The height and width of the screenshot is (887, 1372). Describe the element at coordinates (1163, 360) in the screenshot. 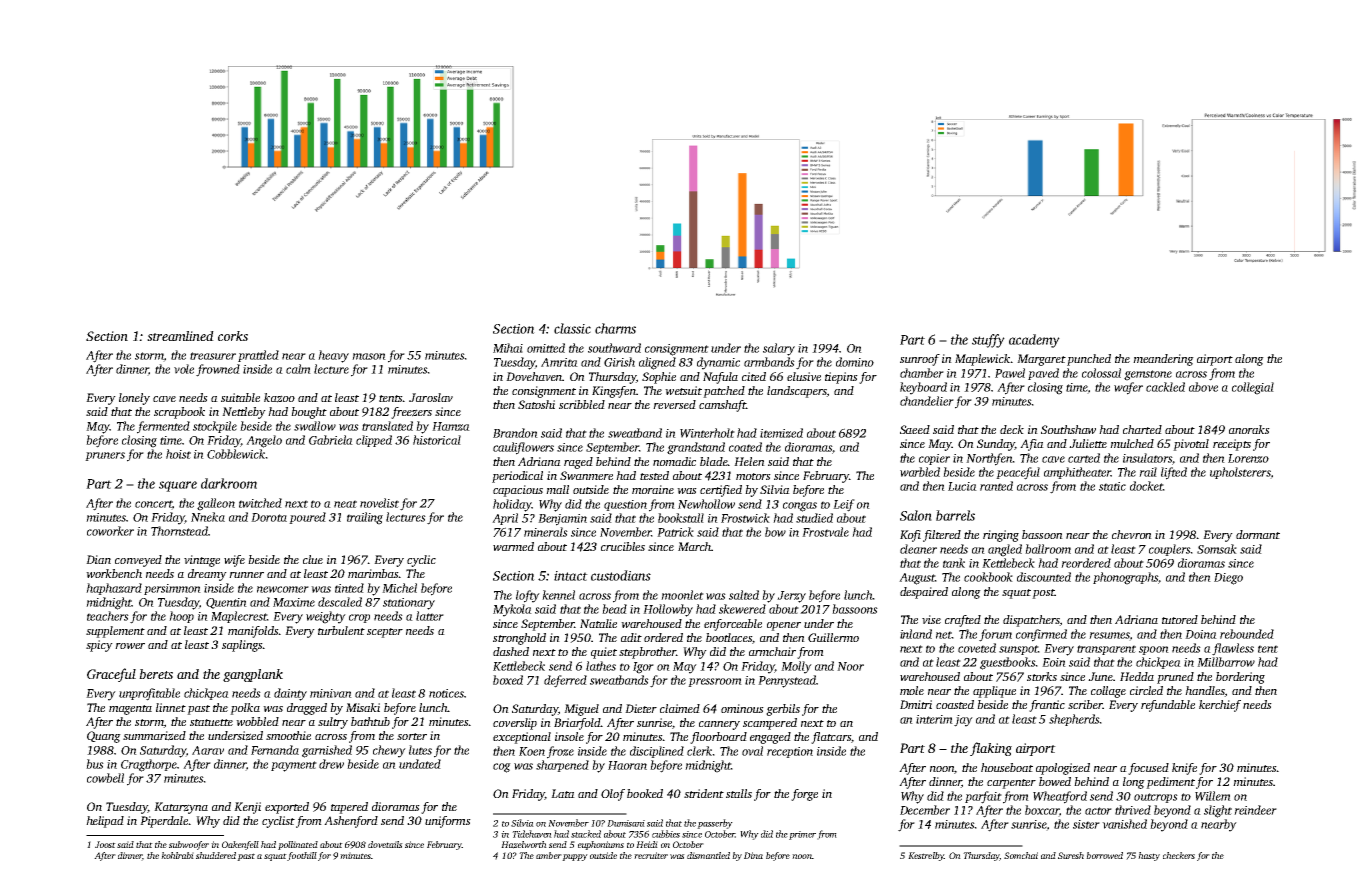

I see `meandering` at that location.
